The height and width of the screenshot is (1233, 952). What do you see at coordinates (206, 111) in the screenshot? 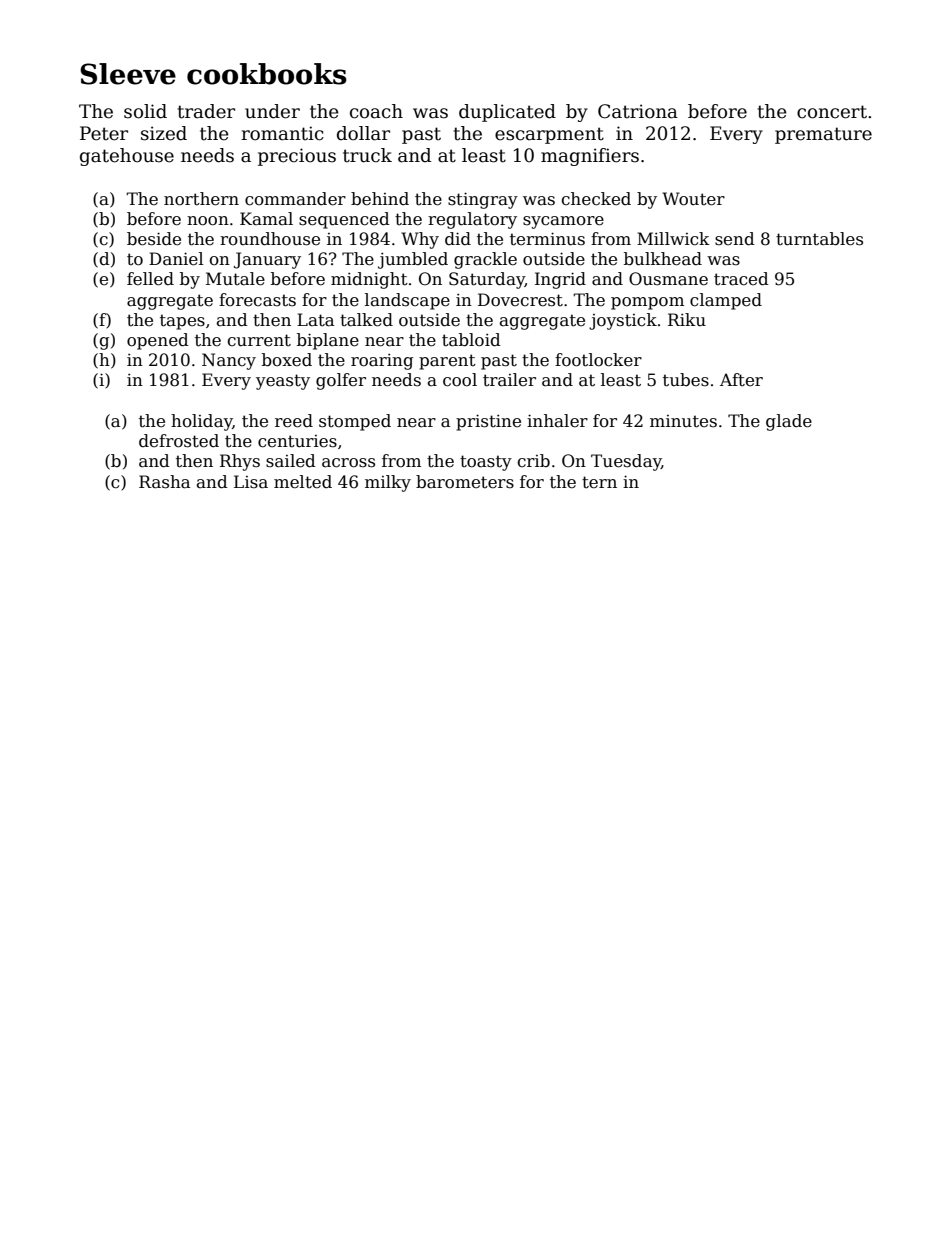
I see `trader` at bounding box center [206, 111].
